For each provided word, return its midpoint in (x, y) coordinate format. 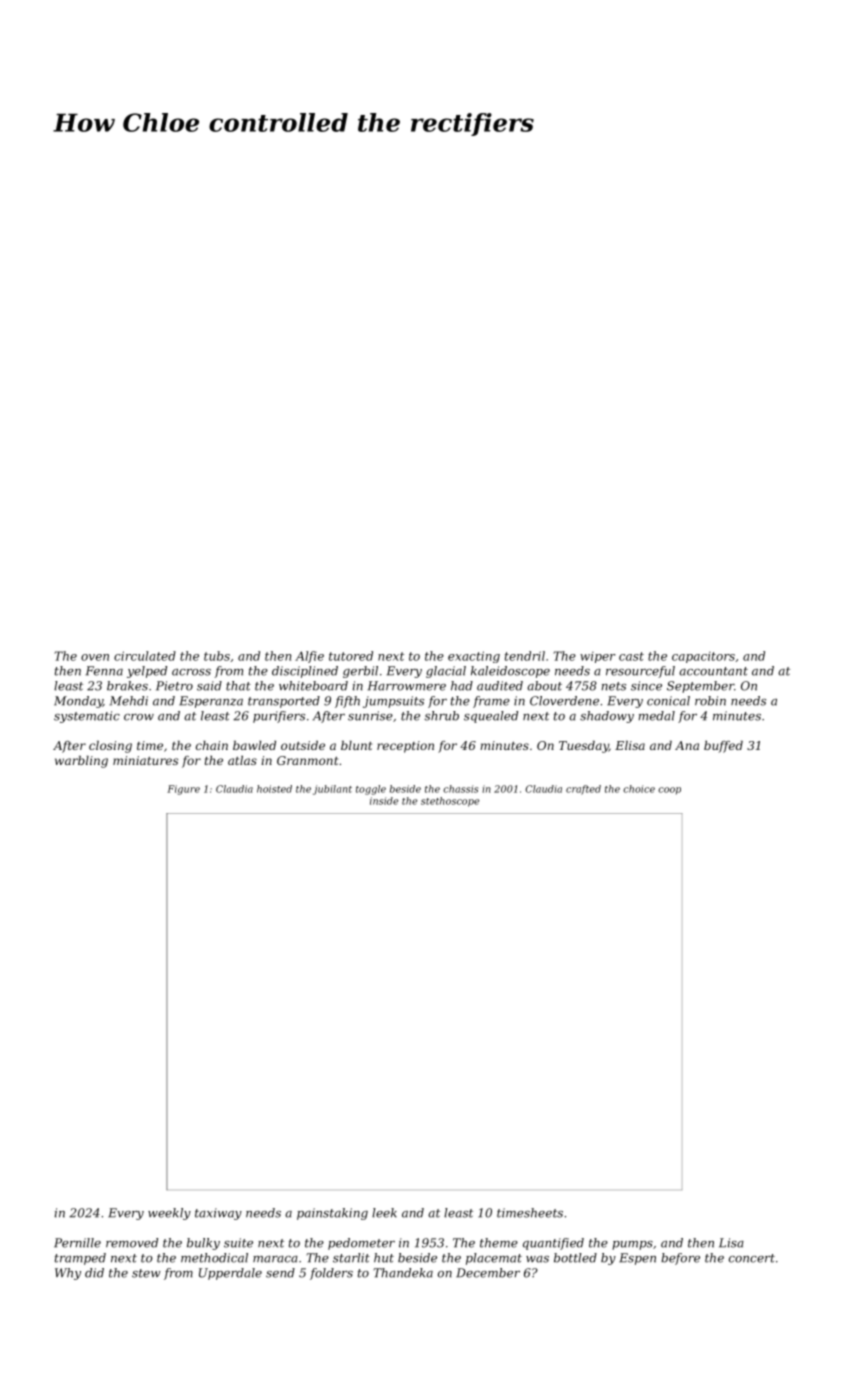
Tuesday (584, 747)
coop (669, 791)
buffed (723, 747)
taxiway (218, 1214)
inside (384, 801)
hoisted (274, 789)
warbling (81, 762)
